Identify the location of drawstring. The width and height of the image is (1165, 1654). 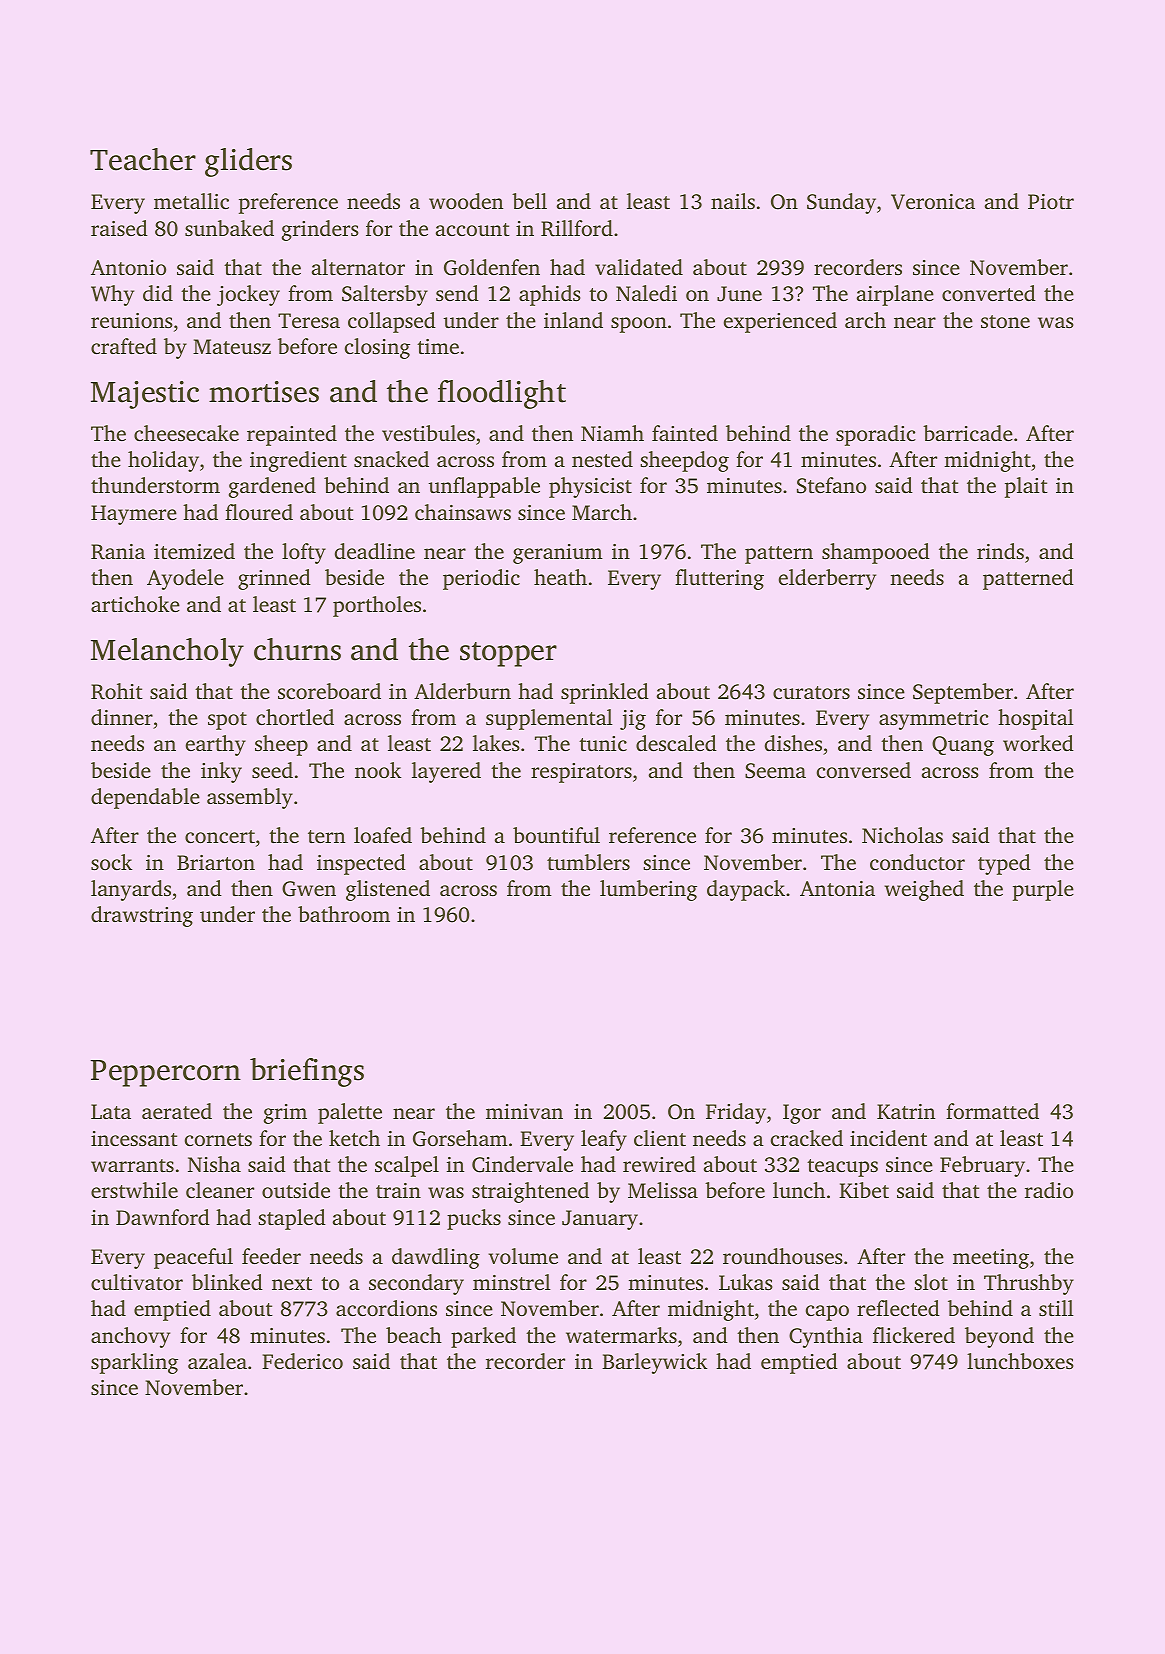
(142, 916).
